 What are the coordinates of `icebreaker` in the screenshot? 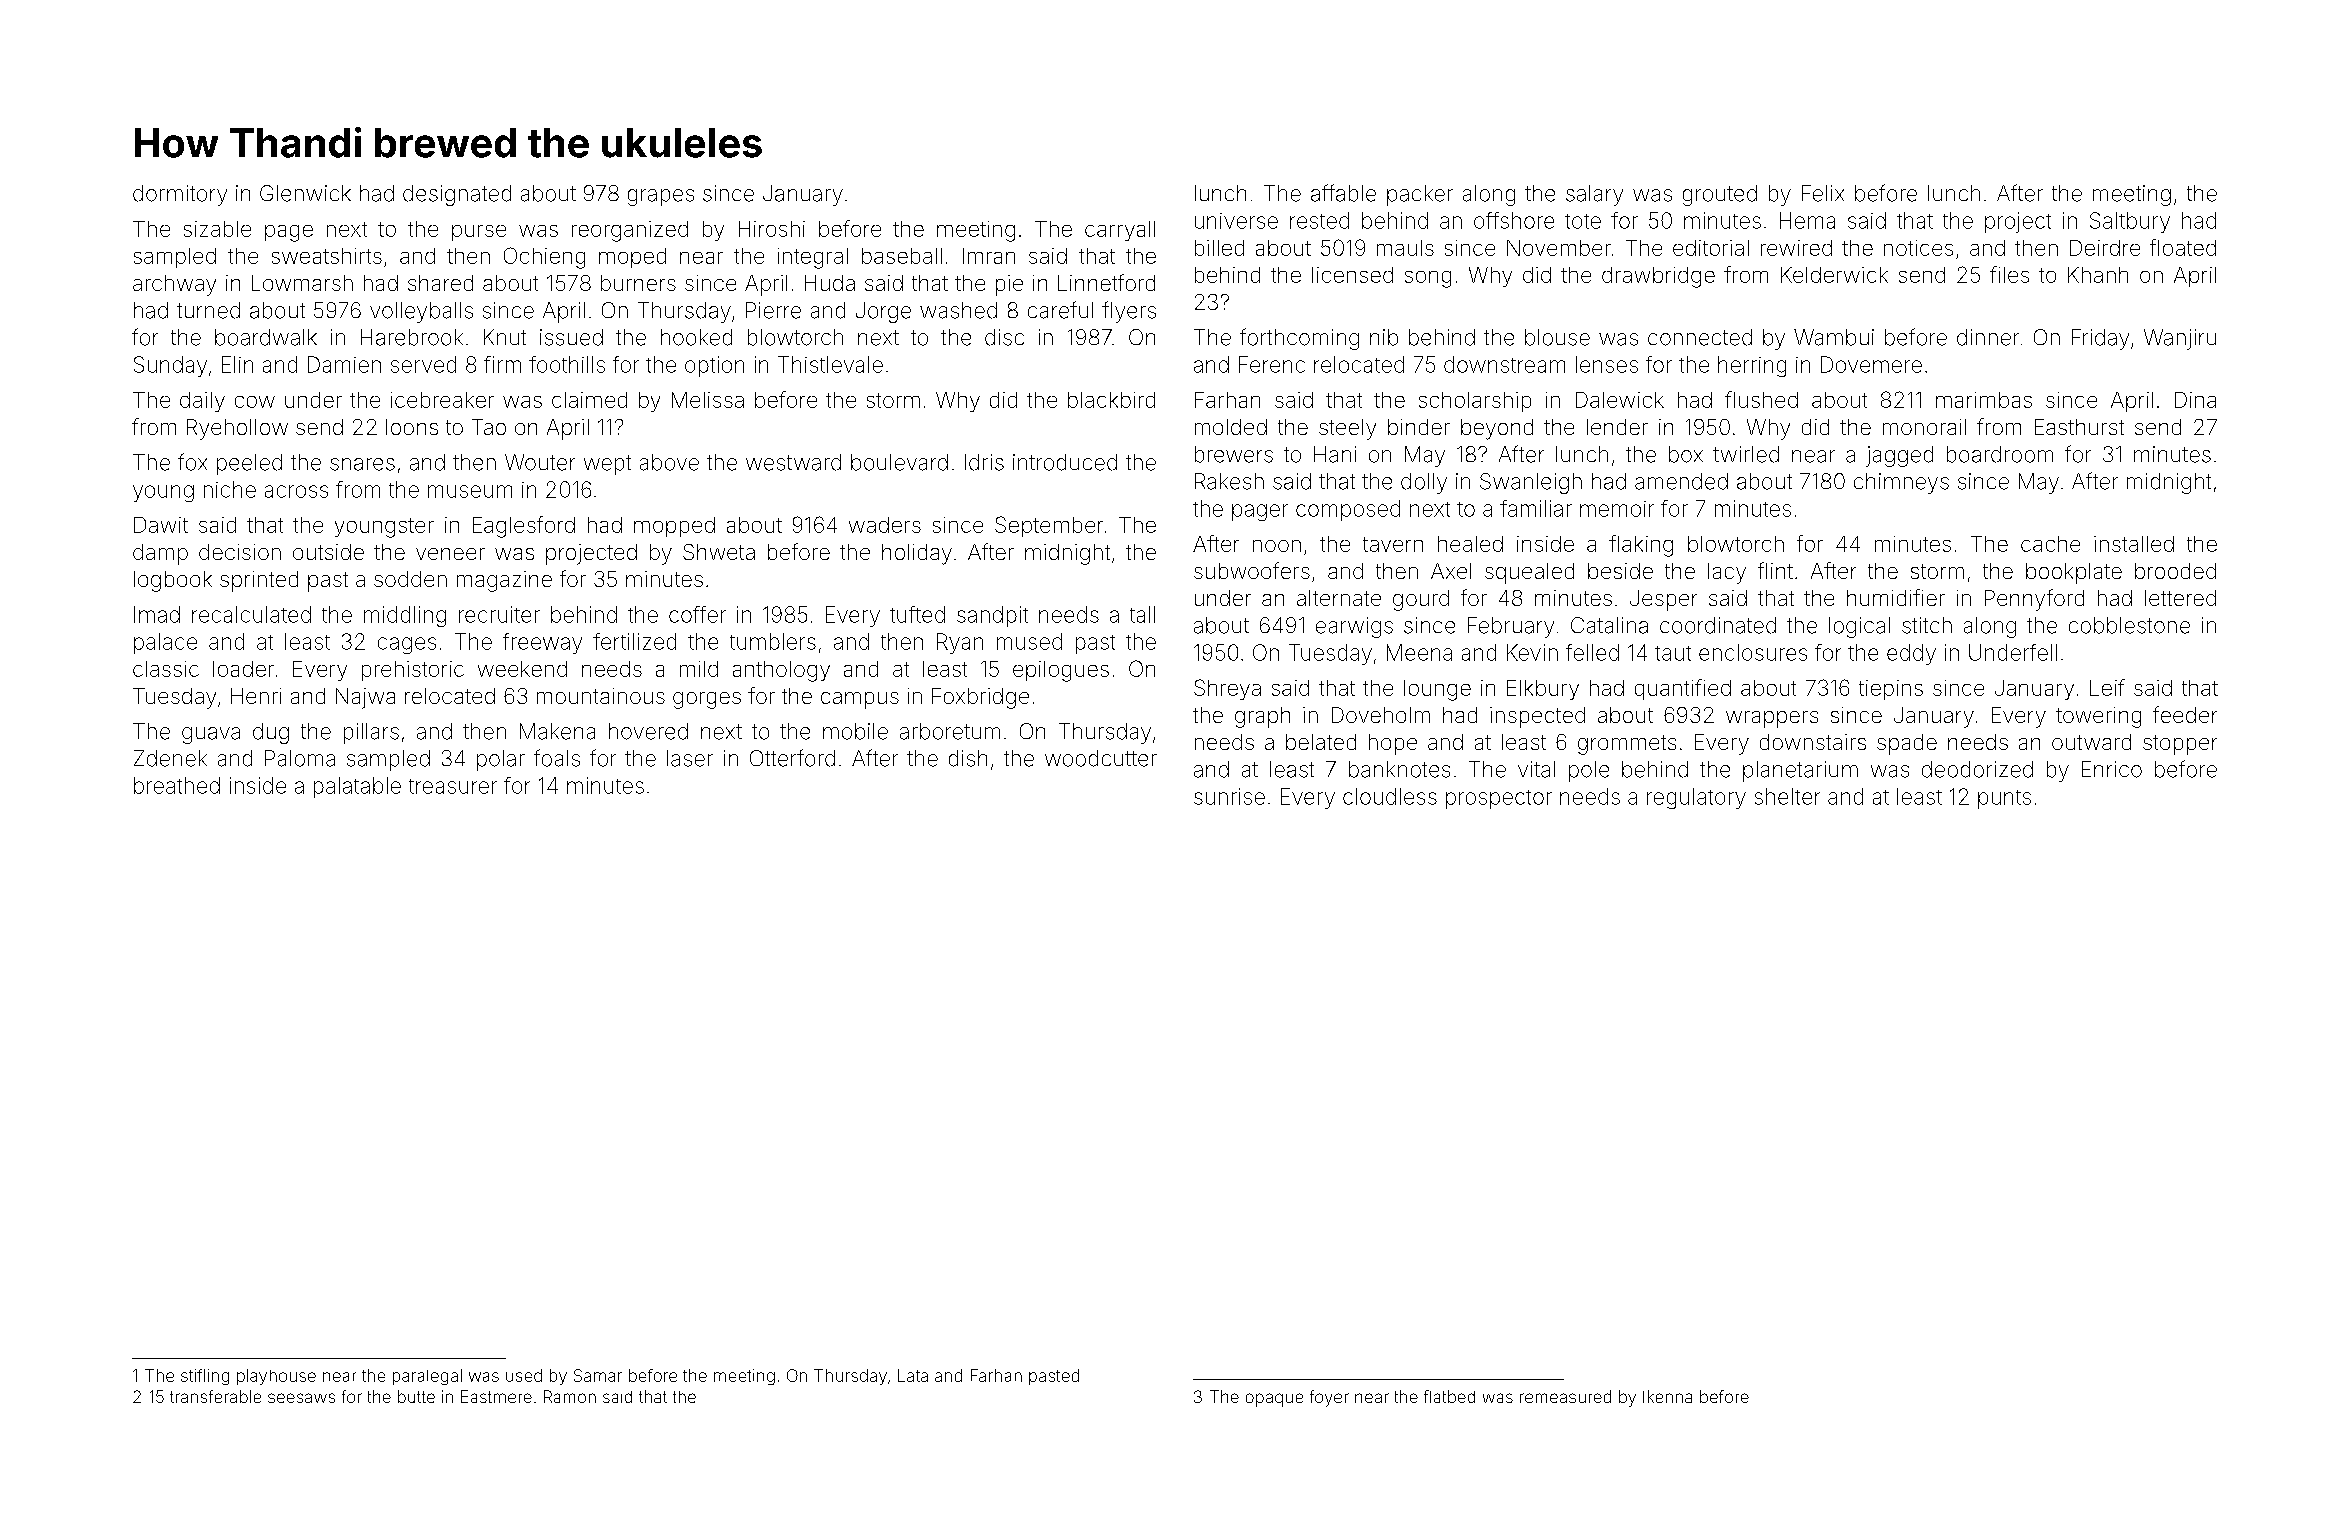 It's located at (442, 400).
